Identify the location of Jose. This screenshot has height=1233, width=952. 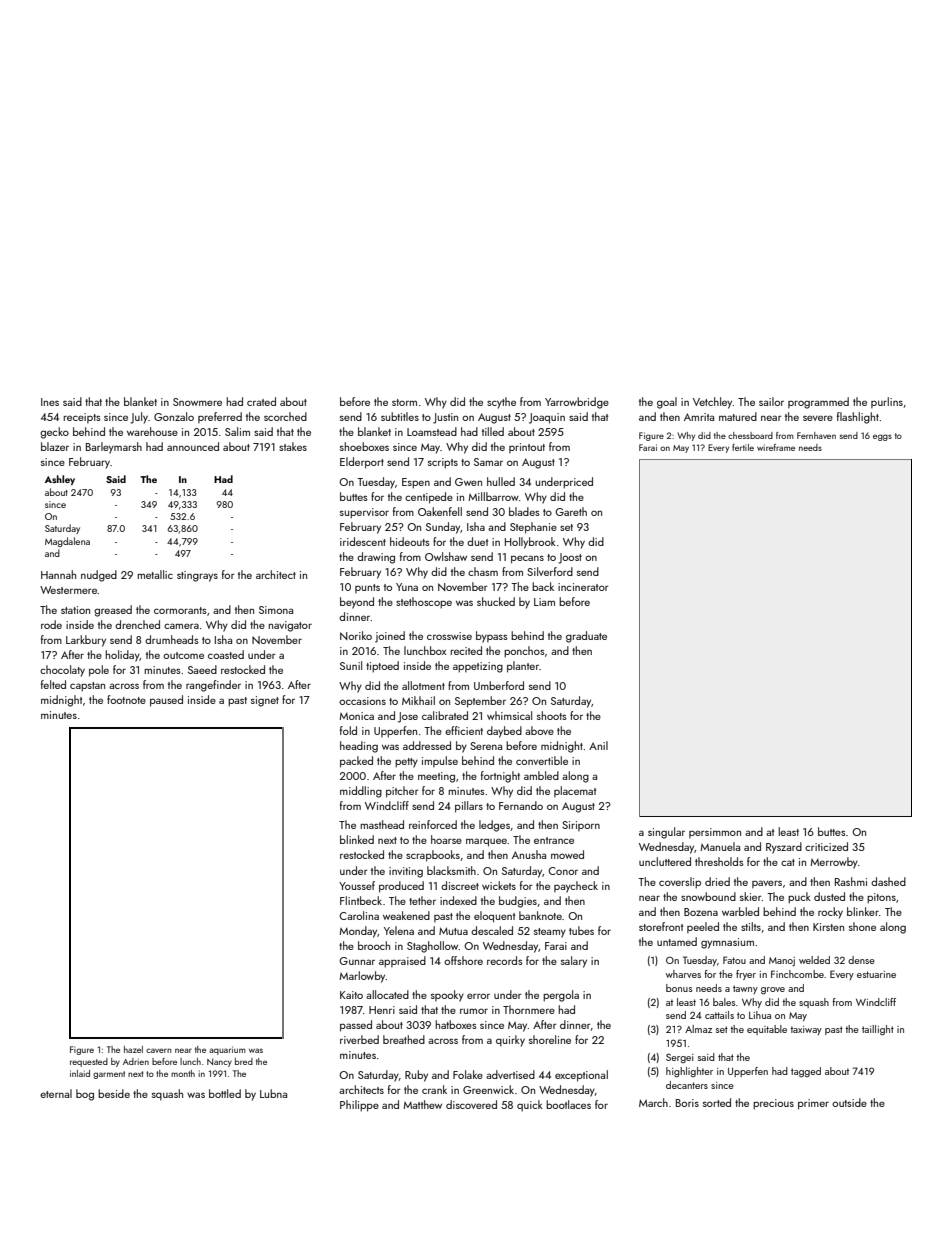
(408, 717).
